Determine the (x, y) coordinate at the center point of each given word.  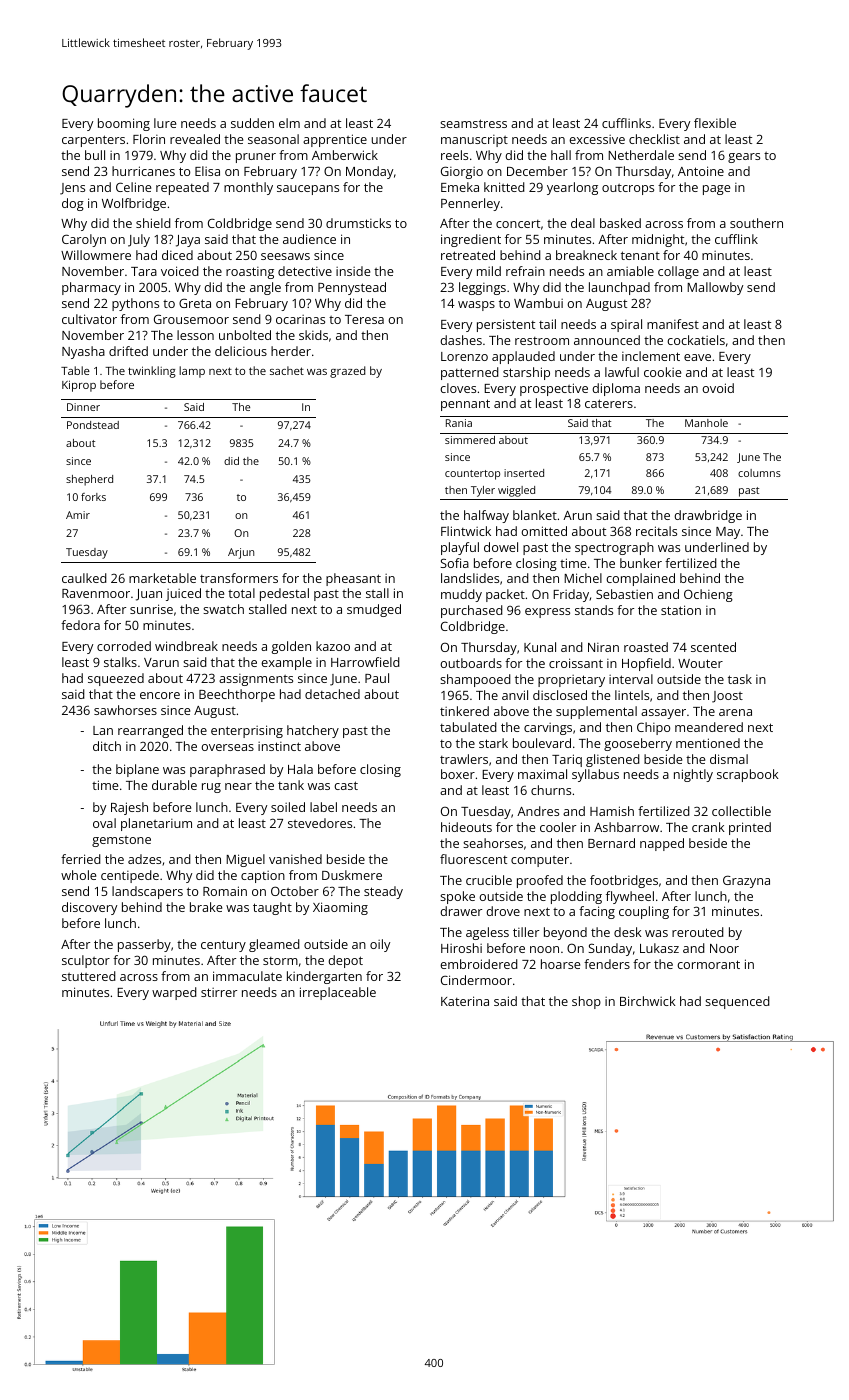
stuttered (89, 976)
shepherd (89, 480)
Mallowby (715, 288)
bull (95, 155)
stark (493, 743)
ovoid (718, 388)
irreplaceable (338, 993)
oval (104, 823)
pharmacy (91, 288)
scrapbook (748, 775)
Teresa (364, 319)
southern (756, 223)
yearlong (572, 188)
